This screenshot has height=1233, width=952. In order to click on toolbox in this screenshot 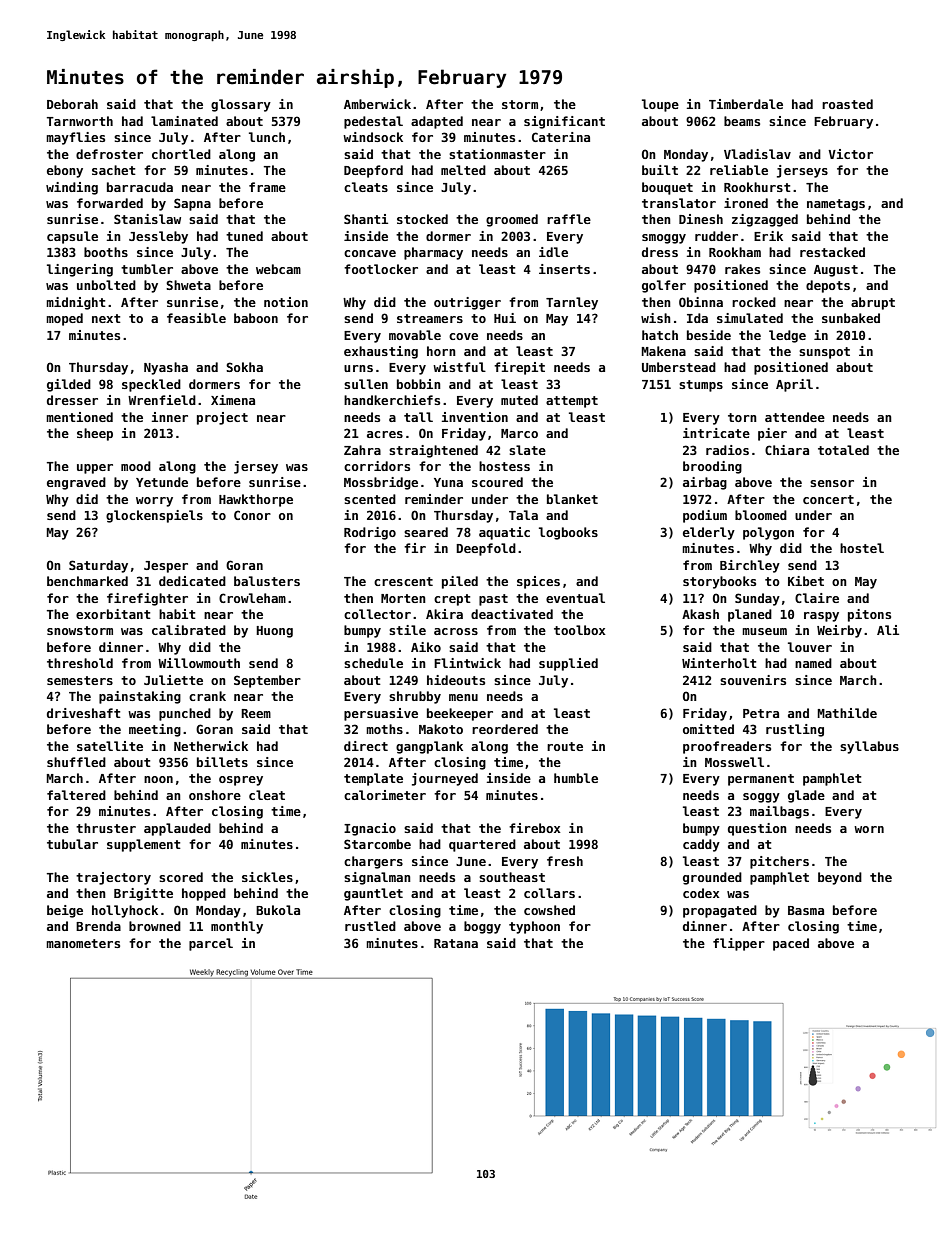, I will do `click(580, 630)`.
